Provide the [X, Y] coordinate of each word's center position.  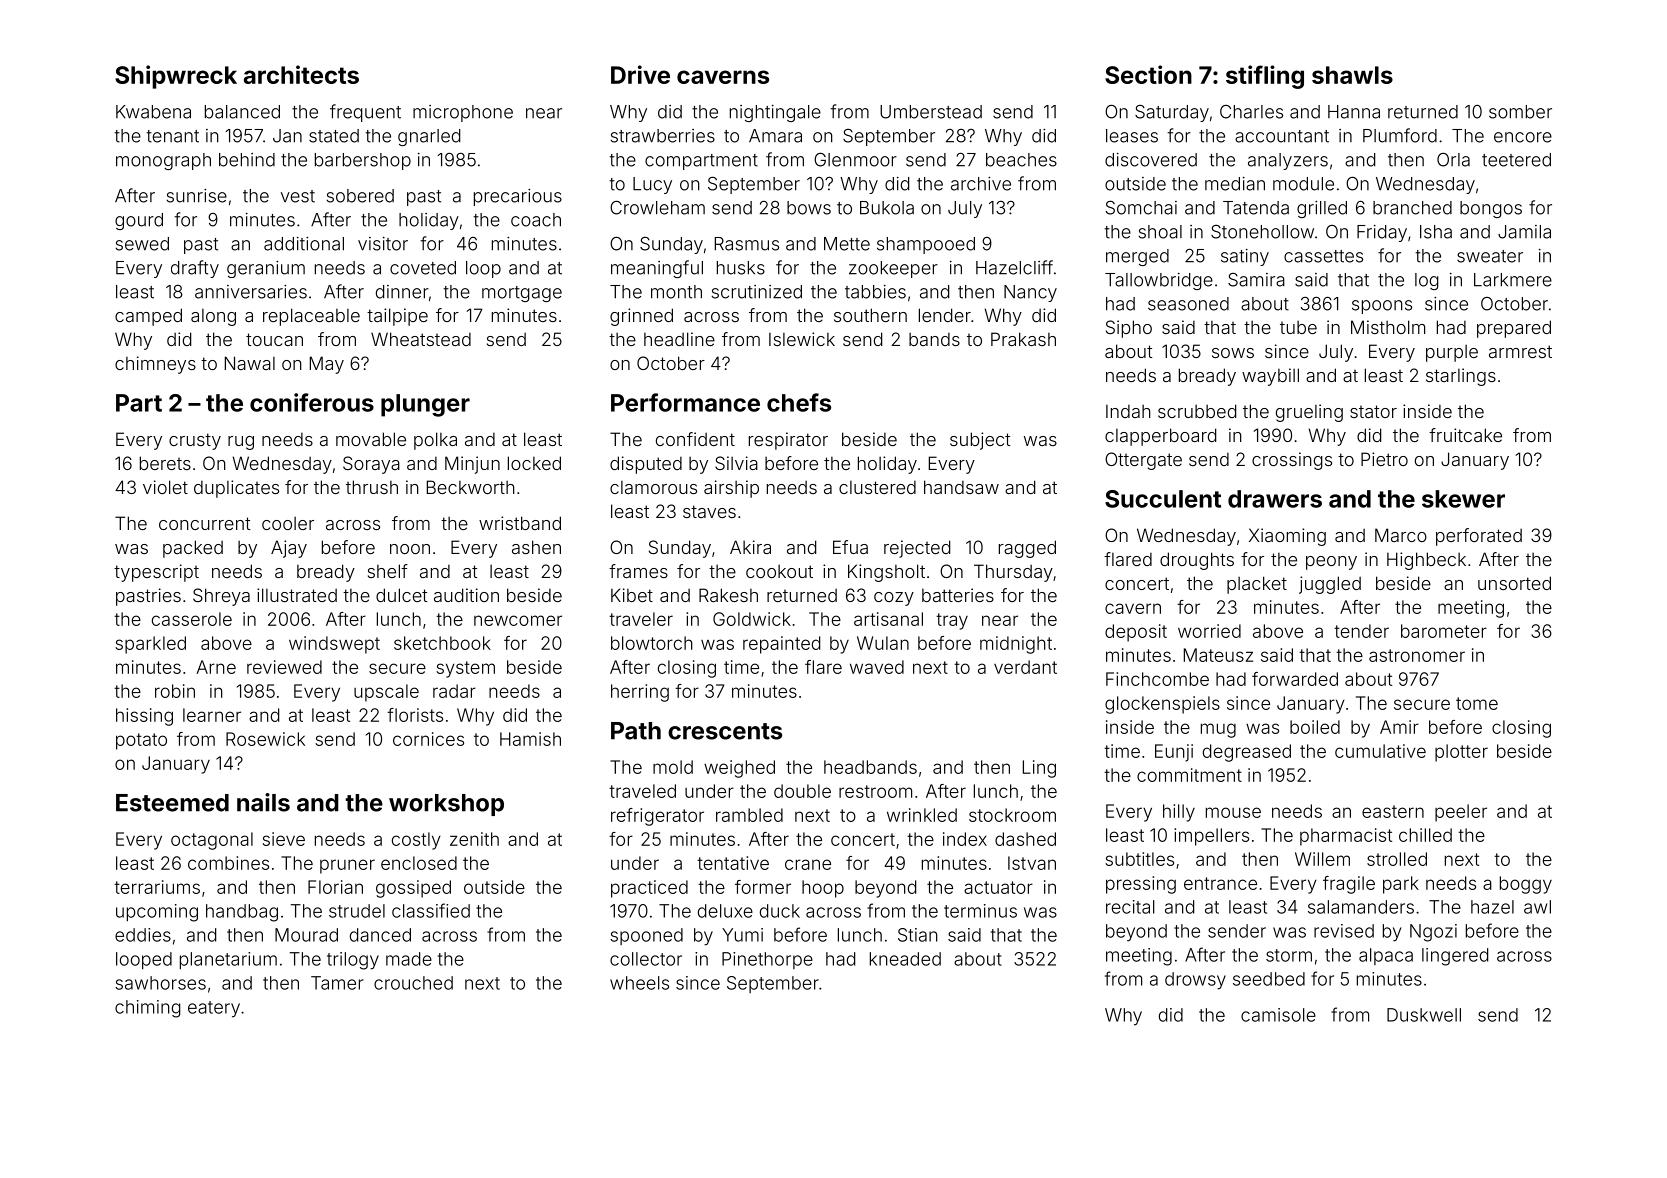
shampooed [926, 245]
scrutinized [757, 292]
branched [1412, 208]
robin [175, 691]
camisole [1278, 1015]
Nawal [250, 363]
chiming [148, 1009]
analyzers [1288, 161]
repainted [781, 645]
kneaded [905, 959]
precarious [518, 197]
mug [1218, 730]
